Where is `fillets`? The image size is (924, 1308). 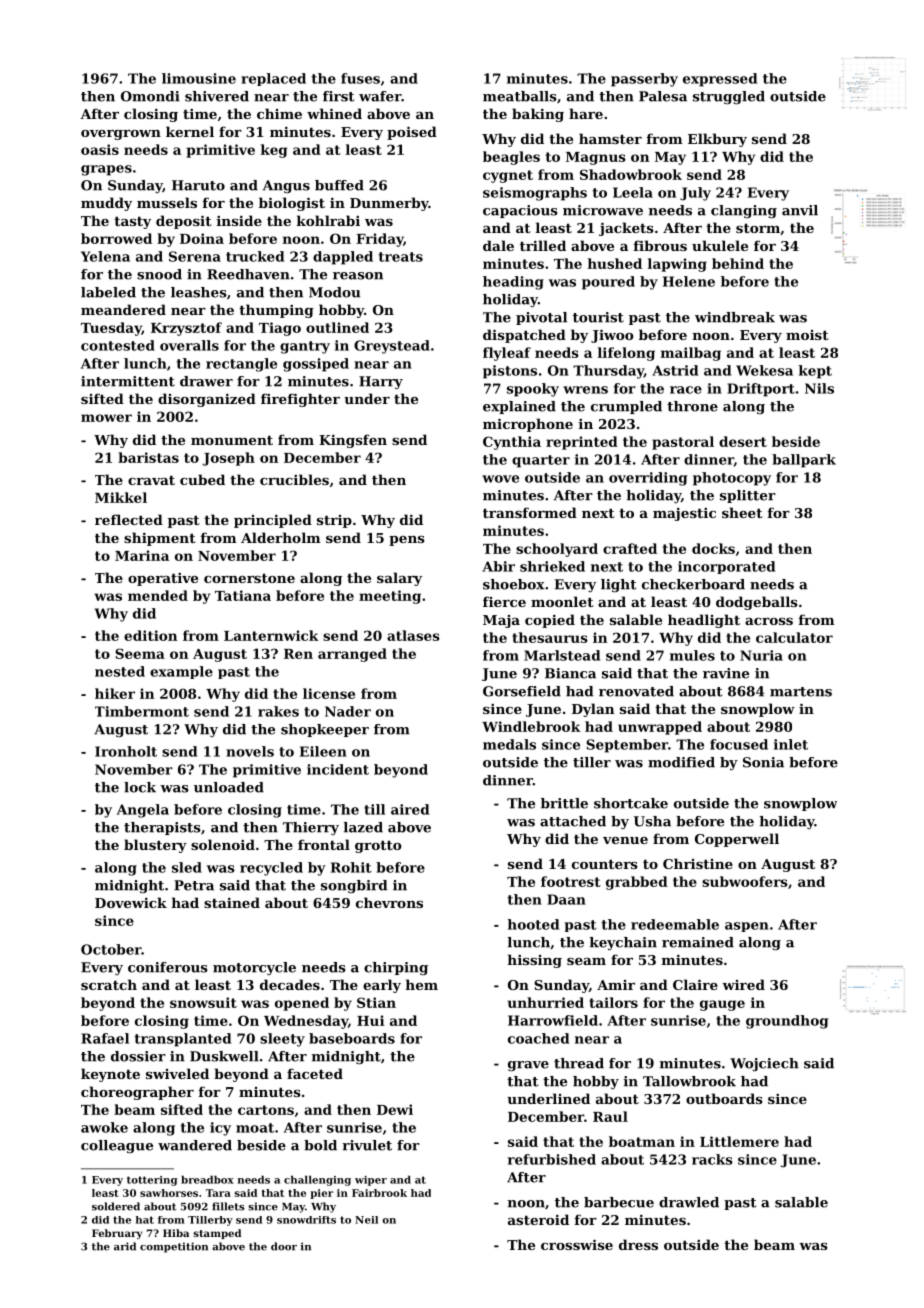
fillets is located at coordinates (228, 1206).
